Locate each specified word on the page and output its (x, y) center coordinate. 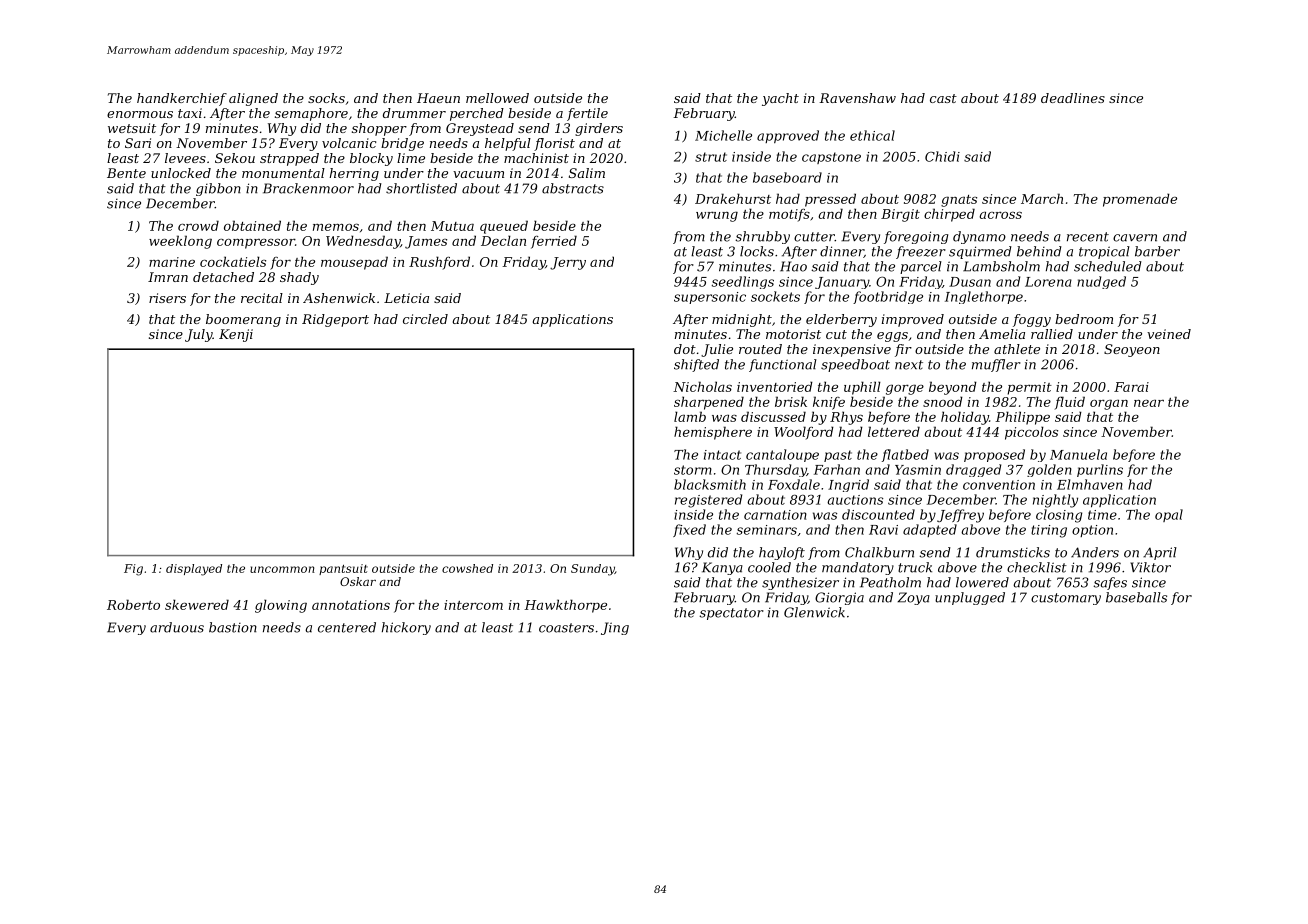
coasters (566, 628)
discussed (773, 416)
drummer (414, 113)
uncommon (282, 569)
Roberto (133, 604)
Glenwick (814, 612)
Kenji (236, 335)
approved (788, 136)
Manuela (1078, 454)
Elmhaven (1090, 484)
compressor (256, 243)
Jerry (568, 263)
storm (693, 470)
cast (943, 98)
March (1042, 198)
